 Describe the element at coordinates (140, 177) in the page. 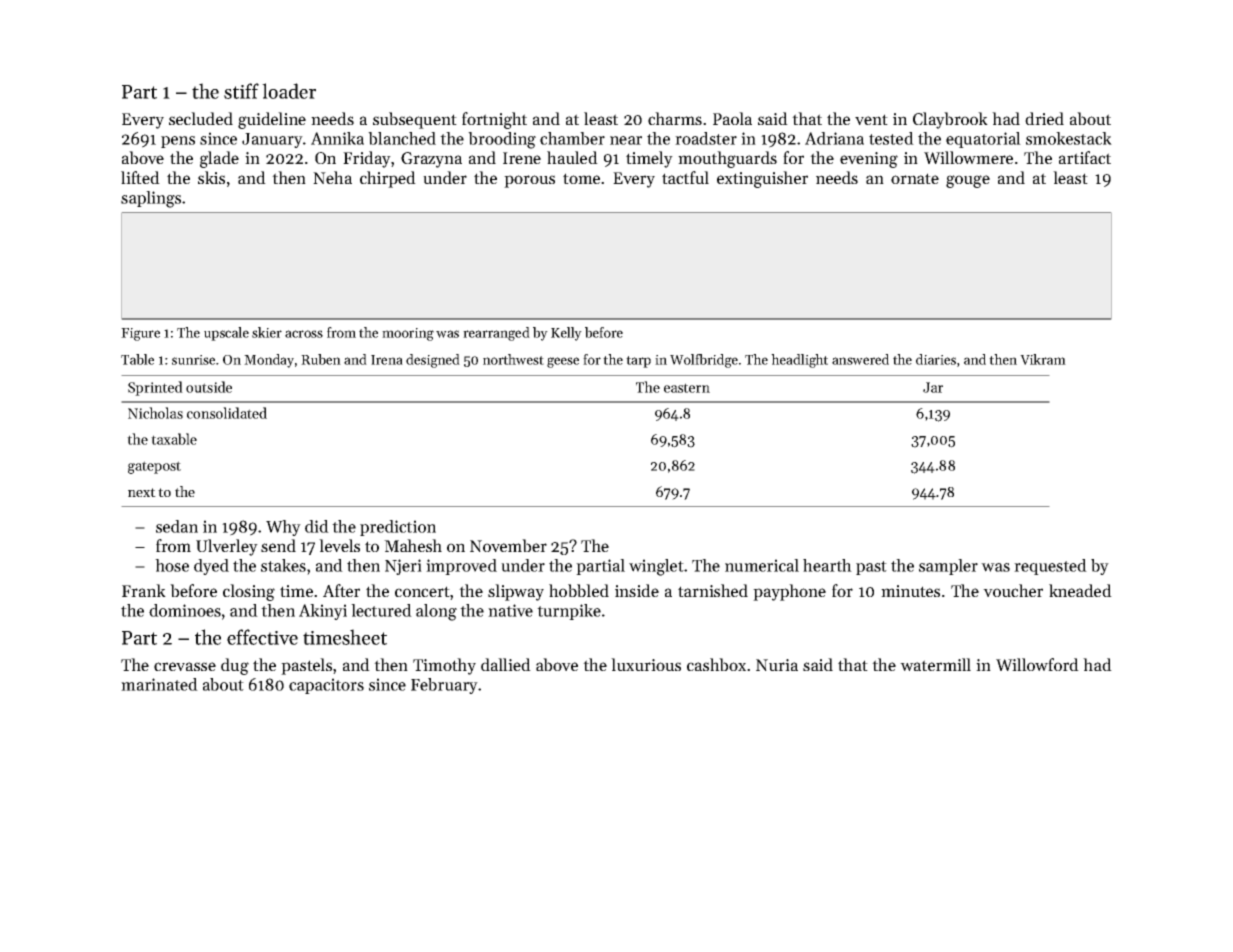

I see `lifted` at that location.
